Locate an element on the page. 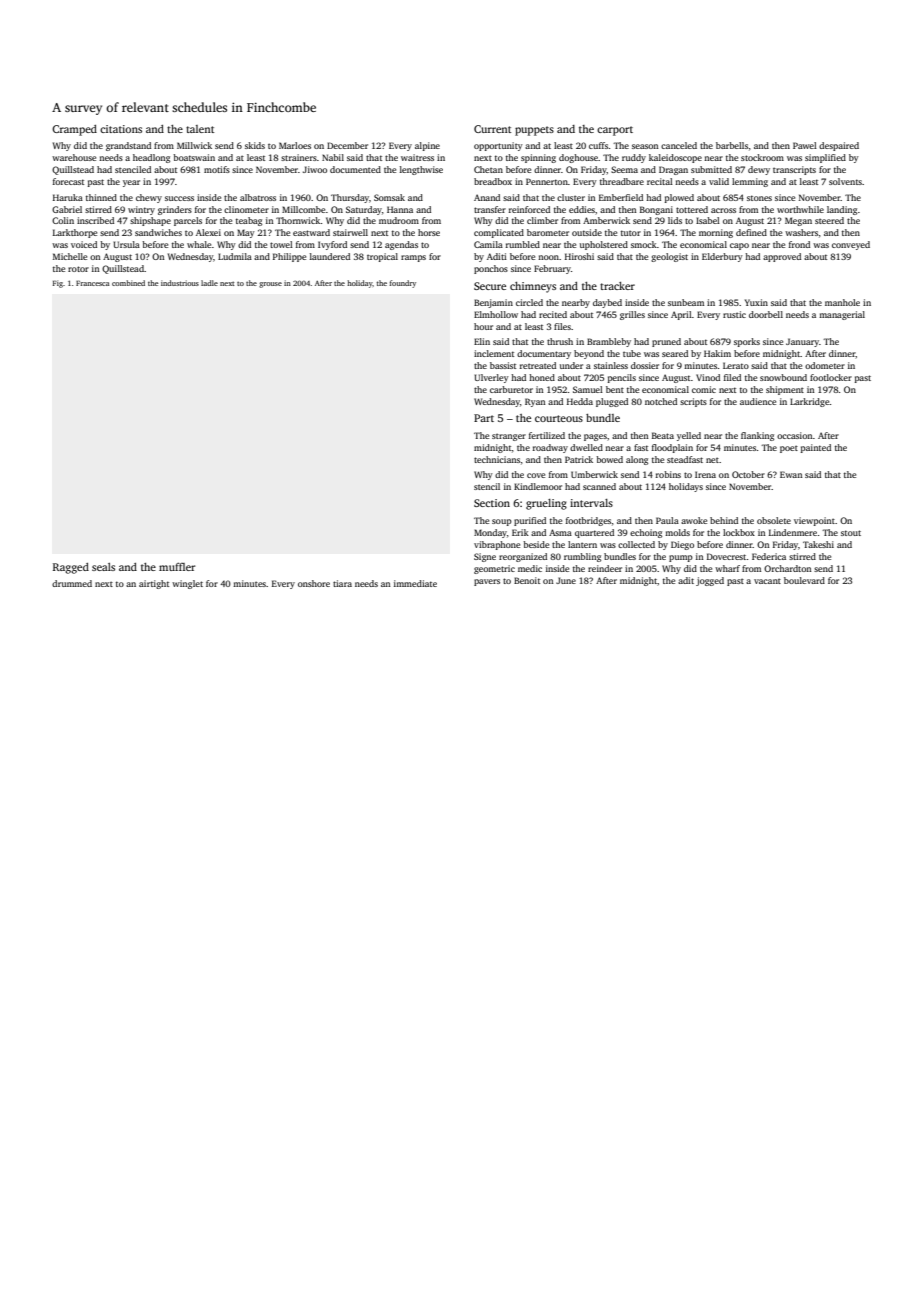 The width and height of the image is (924, 1308). viewpoint is located at coordinates (814, 521).
